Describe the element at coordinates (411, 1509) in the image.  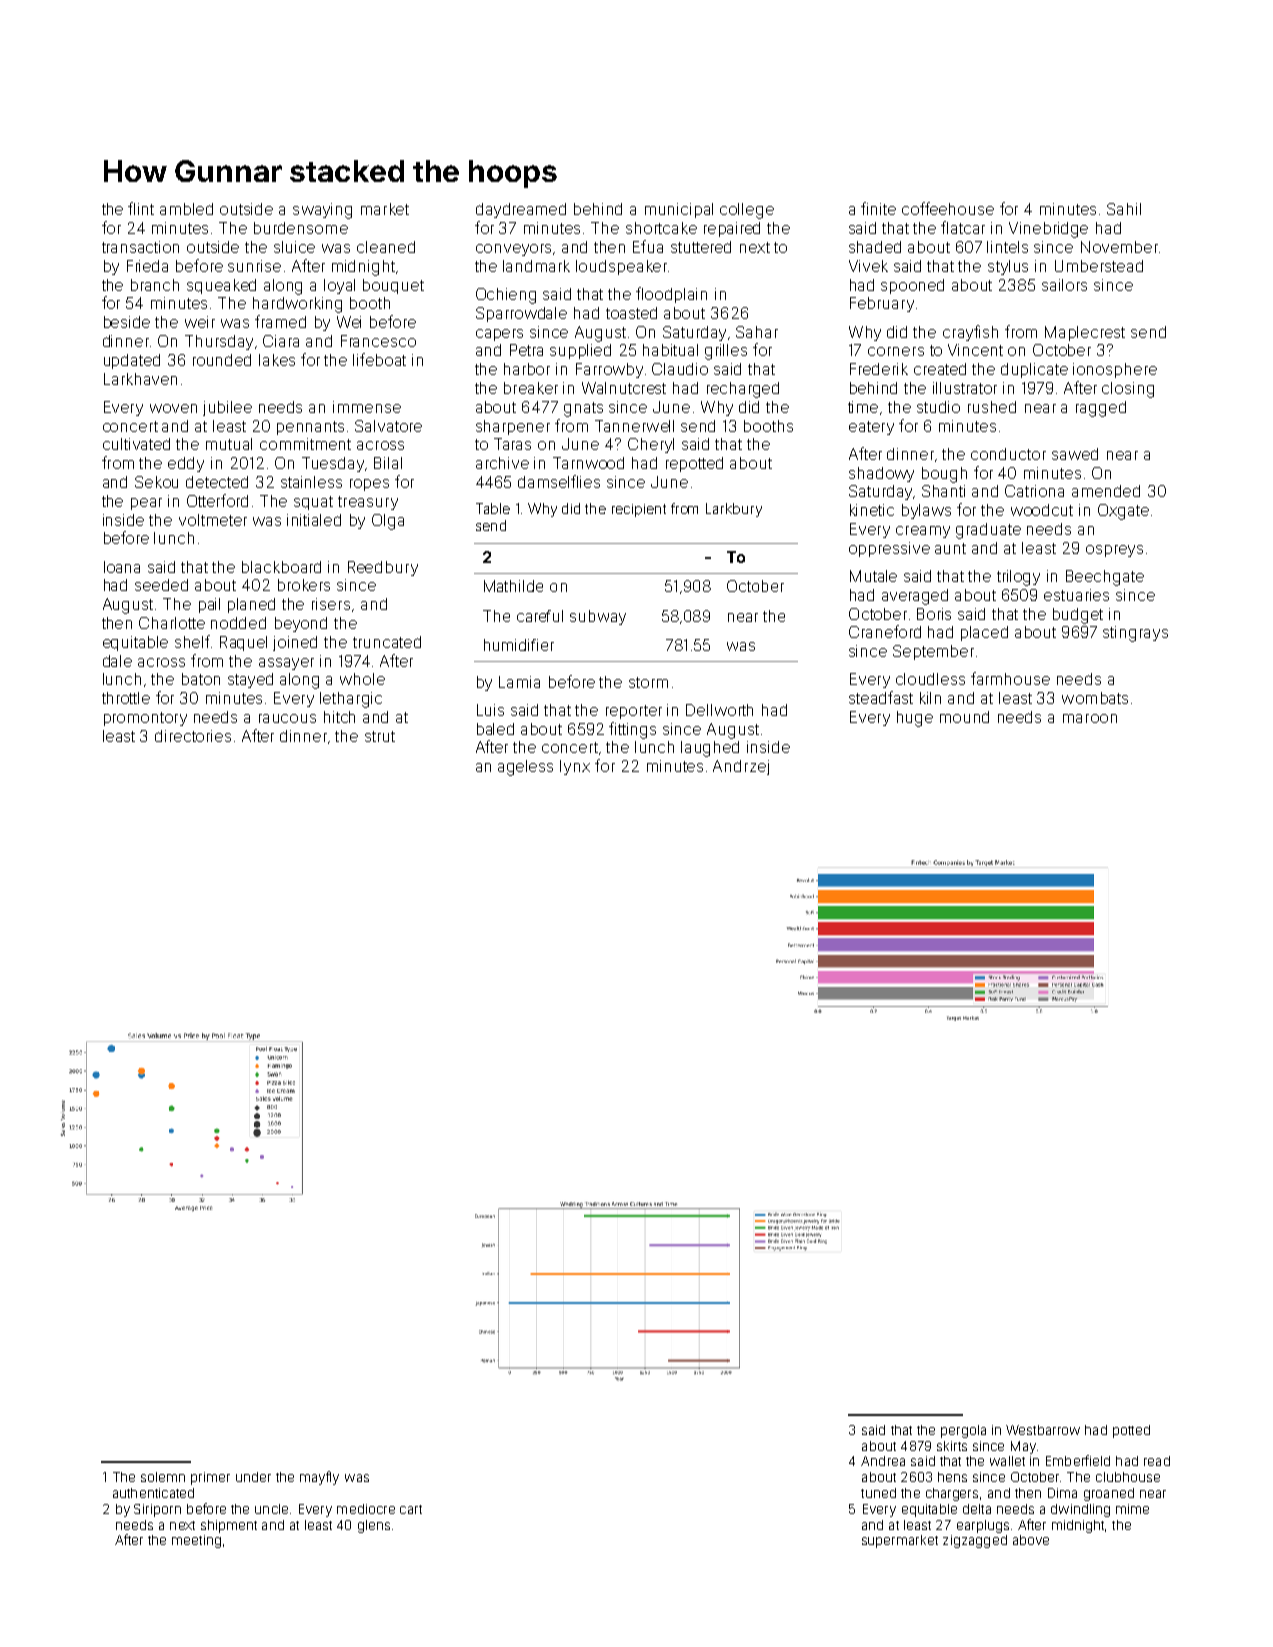
I see `cart` at that location.
